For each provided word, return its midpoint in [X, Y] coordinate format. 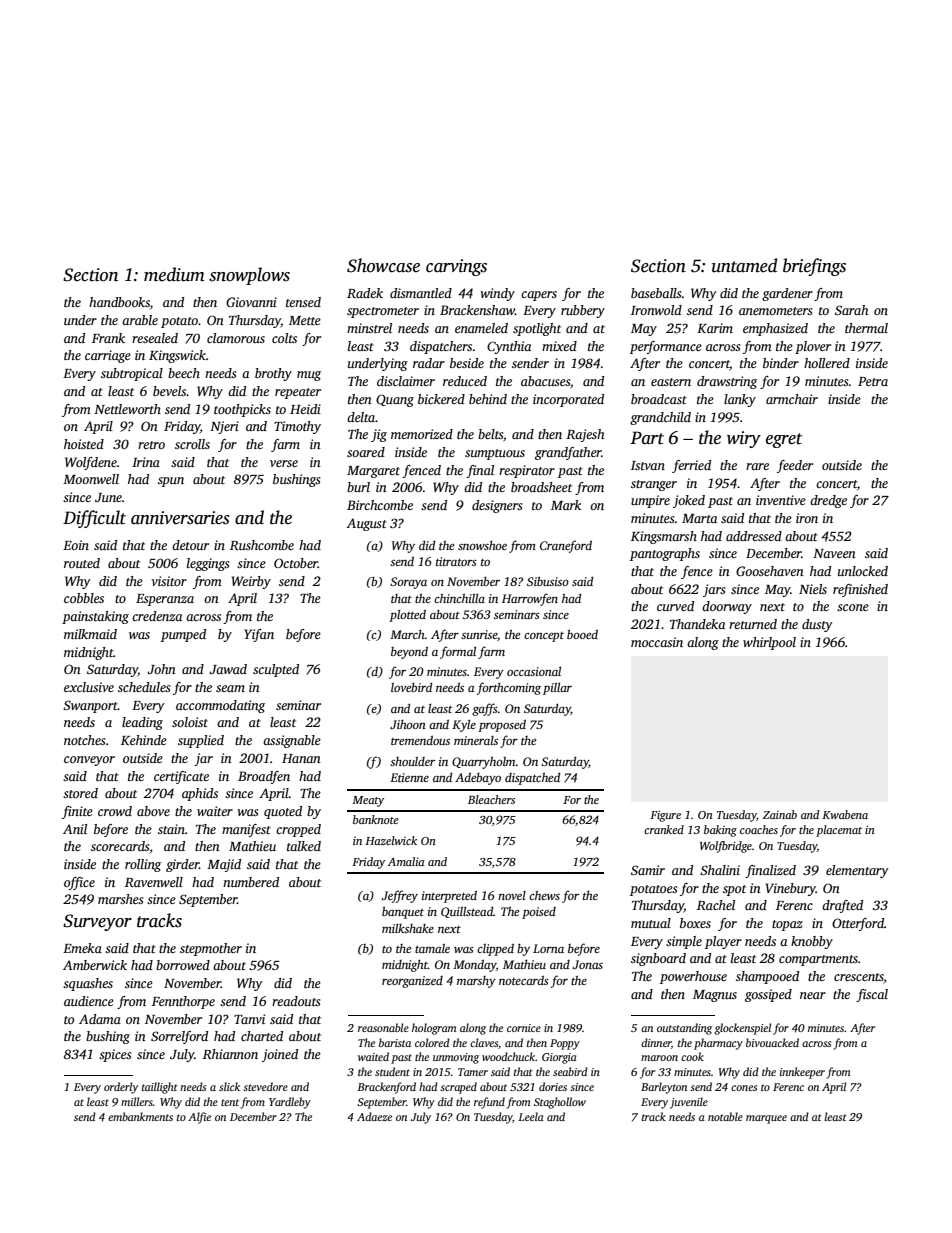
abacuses [545, 381]
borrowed [183, 965]
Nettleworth [127, 409]
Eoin [76, 545]
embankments [140, 1116]
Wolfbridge [726, 847]
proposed [502, 726]
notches [85, 740]
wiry [744, 439]
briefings [814, 267]
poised [539, 913]
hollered [827, 363]
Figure [665, 816]
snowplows [249, 276]
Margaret [373, 472]
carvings [456, 267]
